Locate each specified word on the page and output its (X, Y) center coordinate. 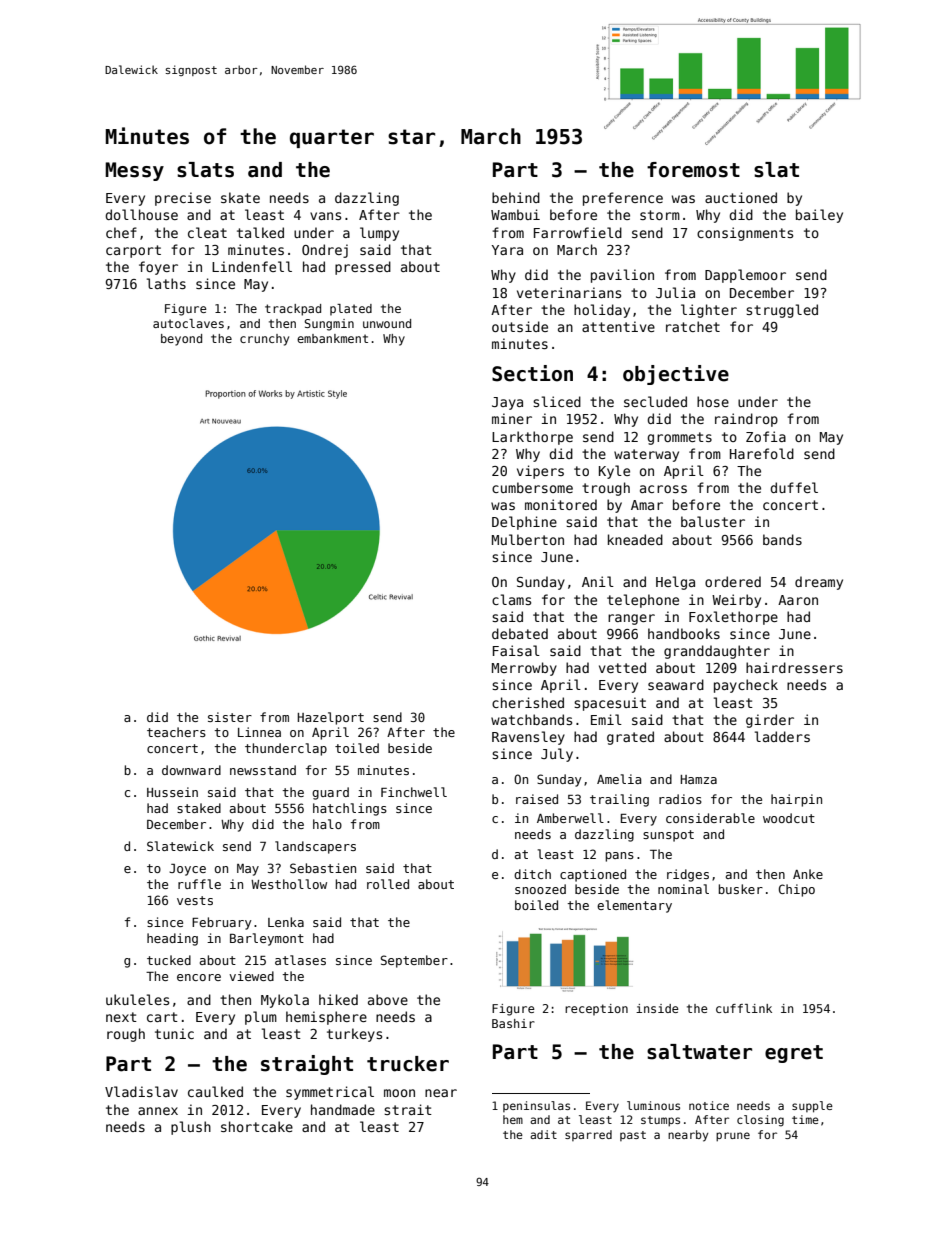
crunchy (264, 340)
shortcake (257, 1126)
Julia (675, 292)
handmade (343, 1109)
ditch (532, 874)
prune (733, 1137)
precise (183, 199)
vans (325, 216)
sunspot (668, 836)
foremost (693, 170)
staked (199, 808)
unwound (387, 323)
